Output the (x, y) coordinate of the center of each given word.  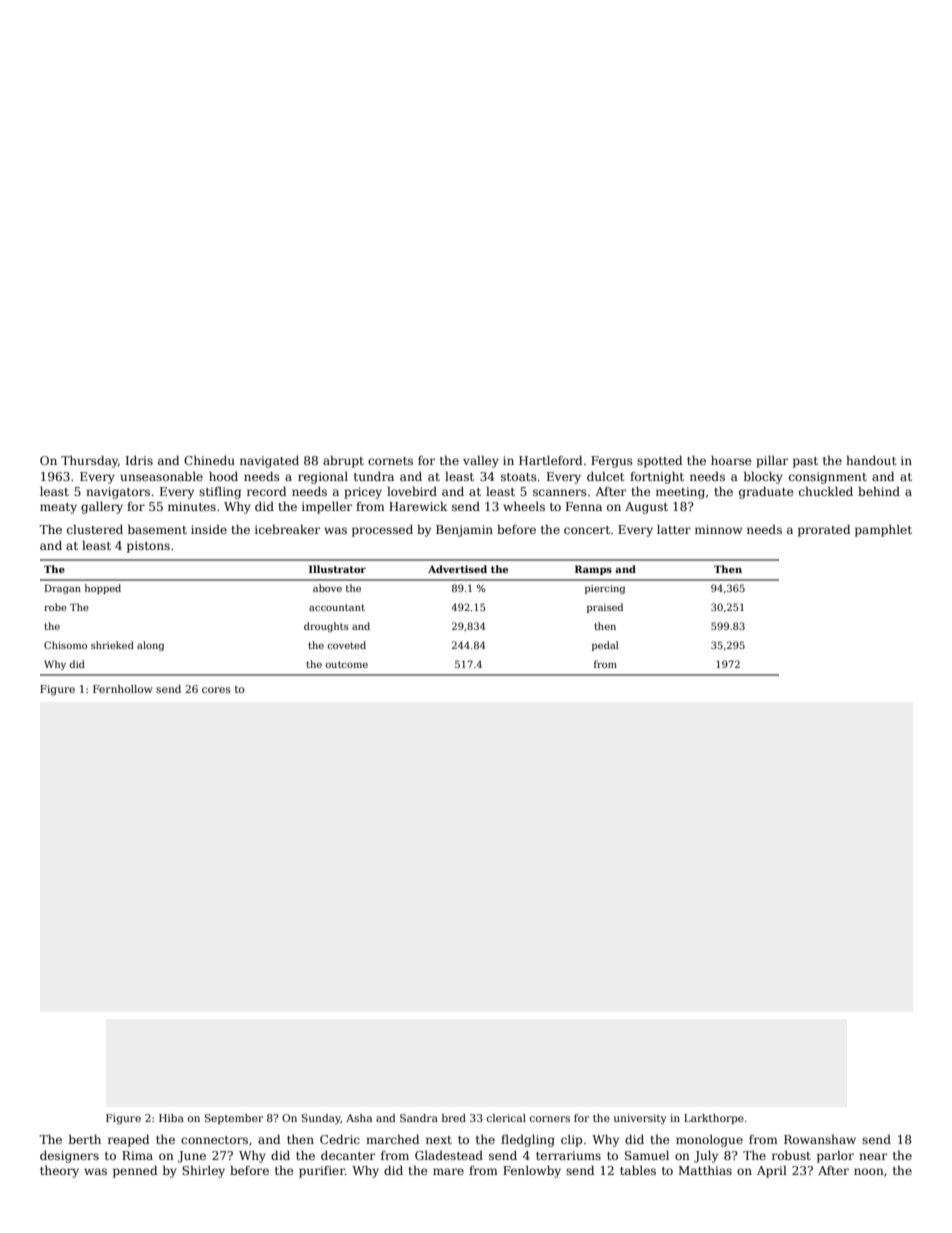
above (327, 588)
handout (871, 460)
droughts (326, 627)
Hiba (171, 1118)
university (640, 1119)
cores (216, 690)
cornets (390, 461)
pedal (605, 646)
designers (69, 1157)
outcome (346, 664)
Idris (139, 460)
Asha (359, 1118)
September (234, 1119)
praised (605, 608)
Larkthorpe (714, 1119)
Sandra (419, 1118)
